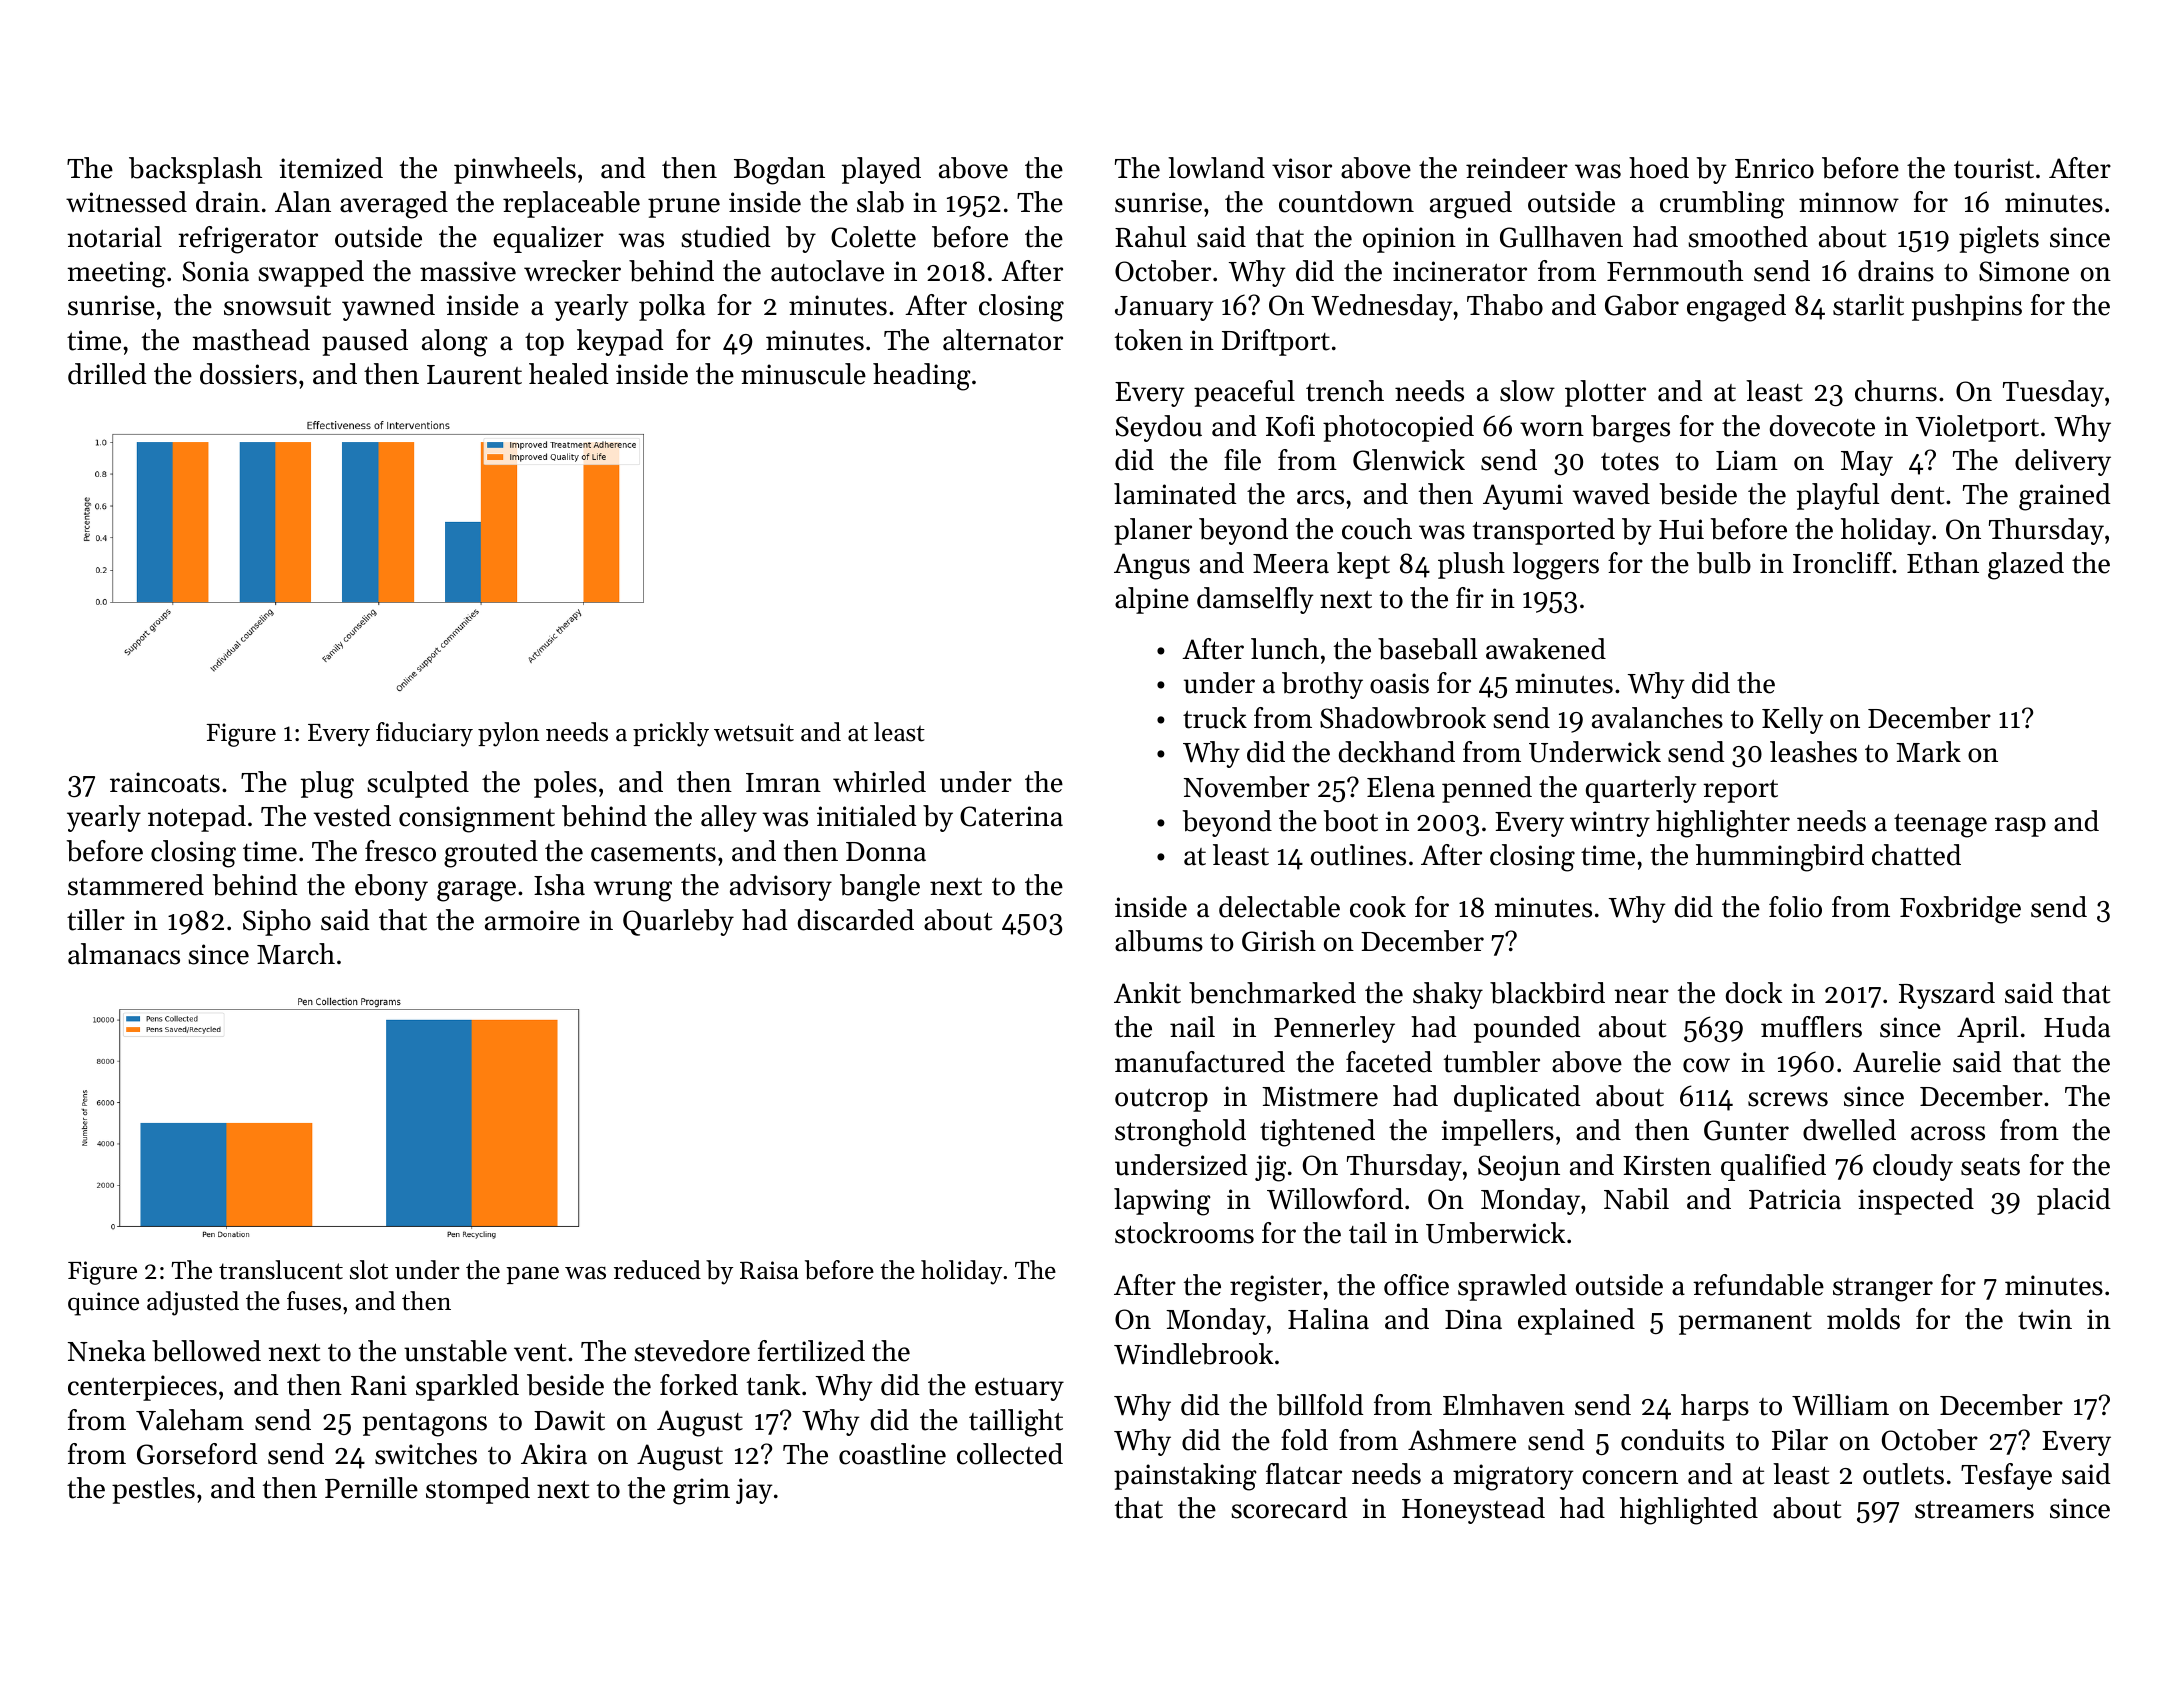 The width and height of the page is (2178, 1683). What do you see at coordinates (1019, 1389) in the page?
I see `estuary` at bounding box center [1019, 1389].
